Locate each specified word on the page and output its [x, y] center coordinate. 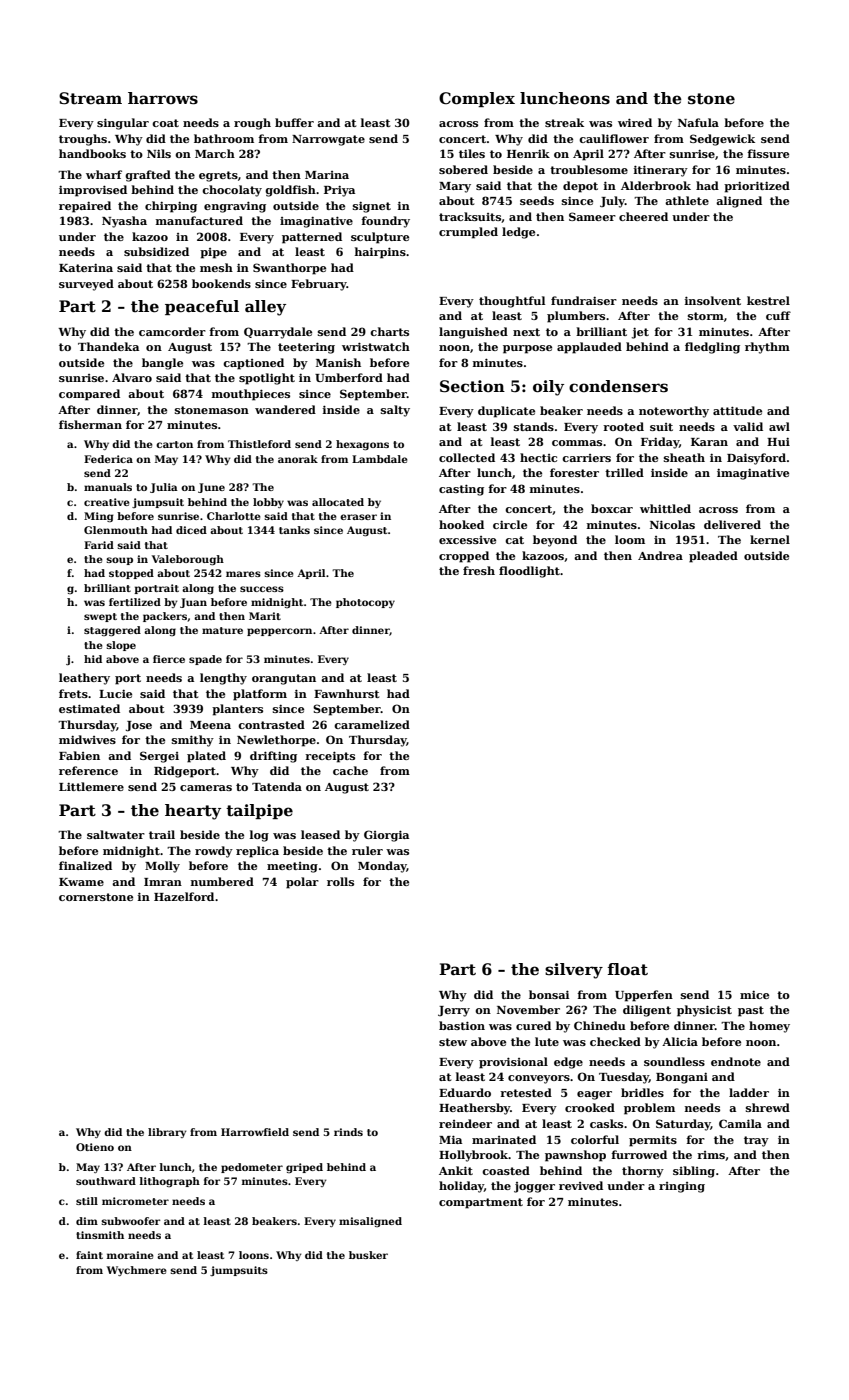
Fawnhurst [346, 693]
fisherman [90, 424]
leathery [84, 679]
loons [254, 1255]
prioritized [757, 187]
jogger [534, 1187]
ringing [682, 1187]
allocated [338, 502]
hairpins [380, 253]
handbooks [92, 153]
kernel [770, 539]
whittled [665, 508]
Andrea [660, 555]
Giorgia [386, 836]
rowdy [214, 852]
